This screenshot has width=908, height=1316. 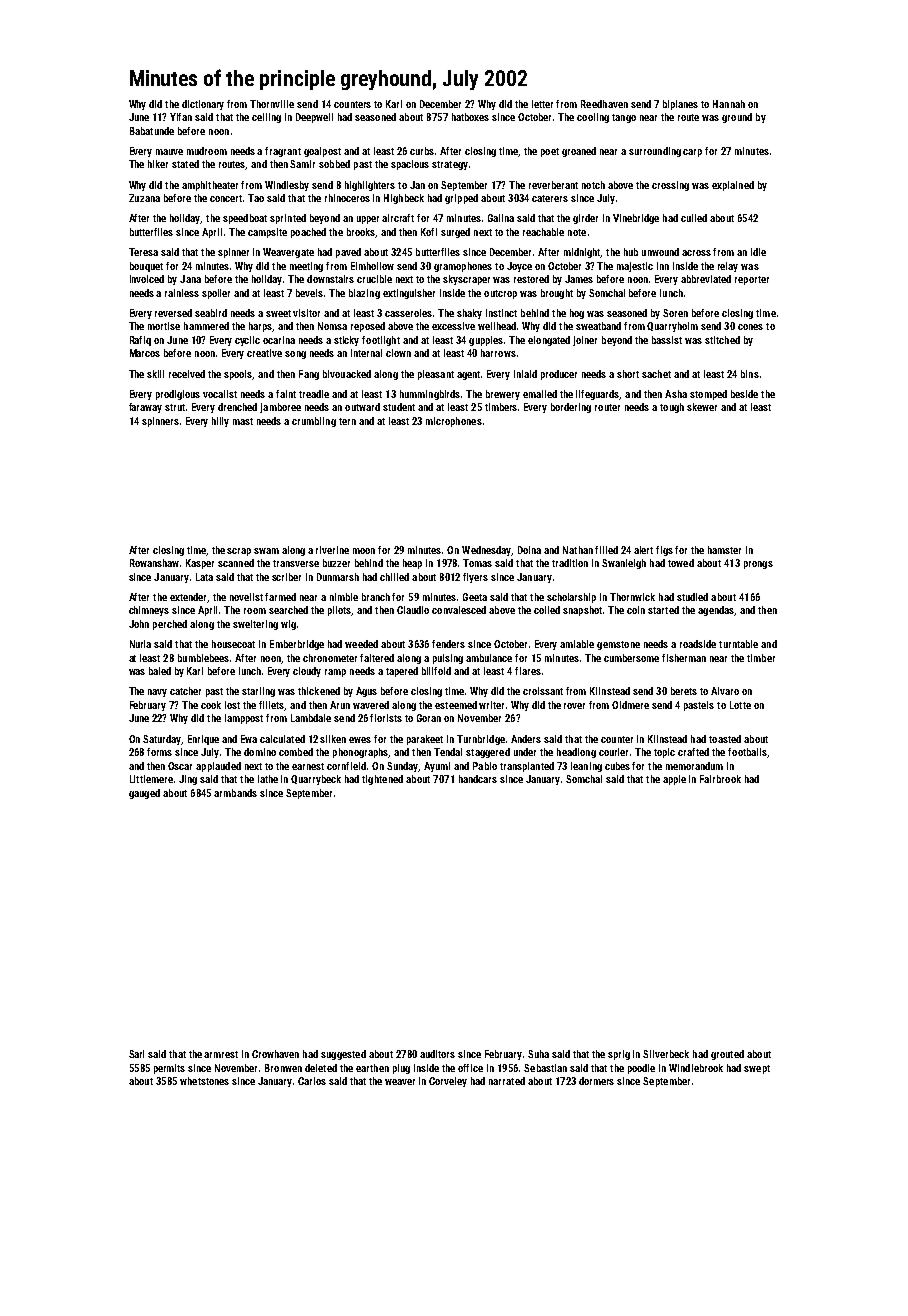 What do you see at coordinates (630, 705) in the screenshot?
I see `Oldmere` at bounding box center [630, 705].
